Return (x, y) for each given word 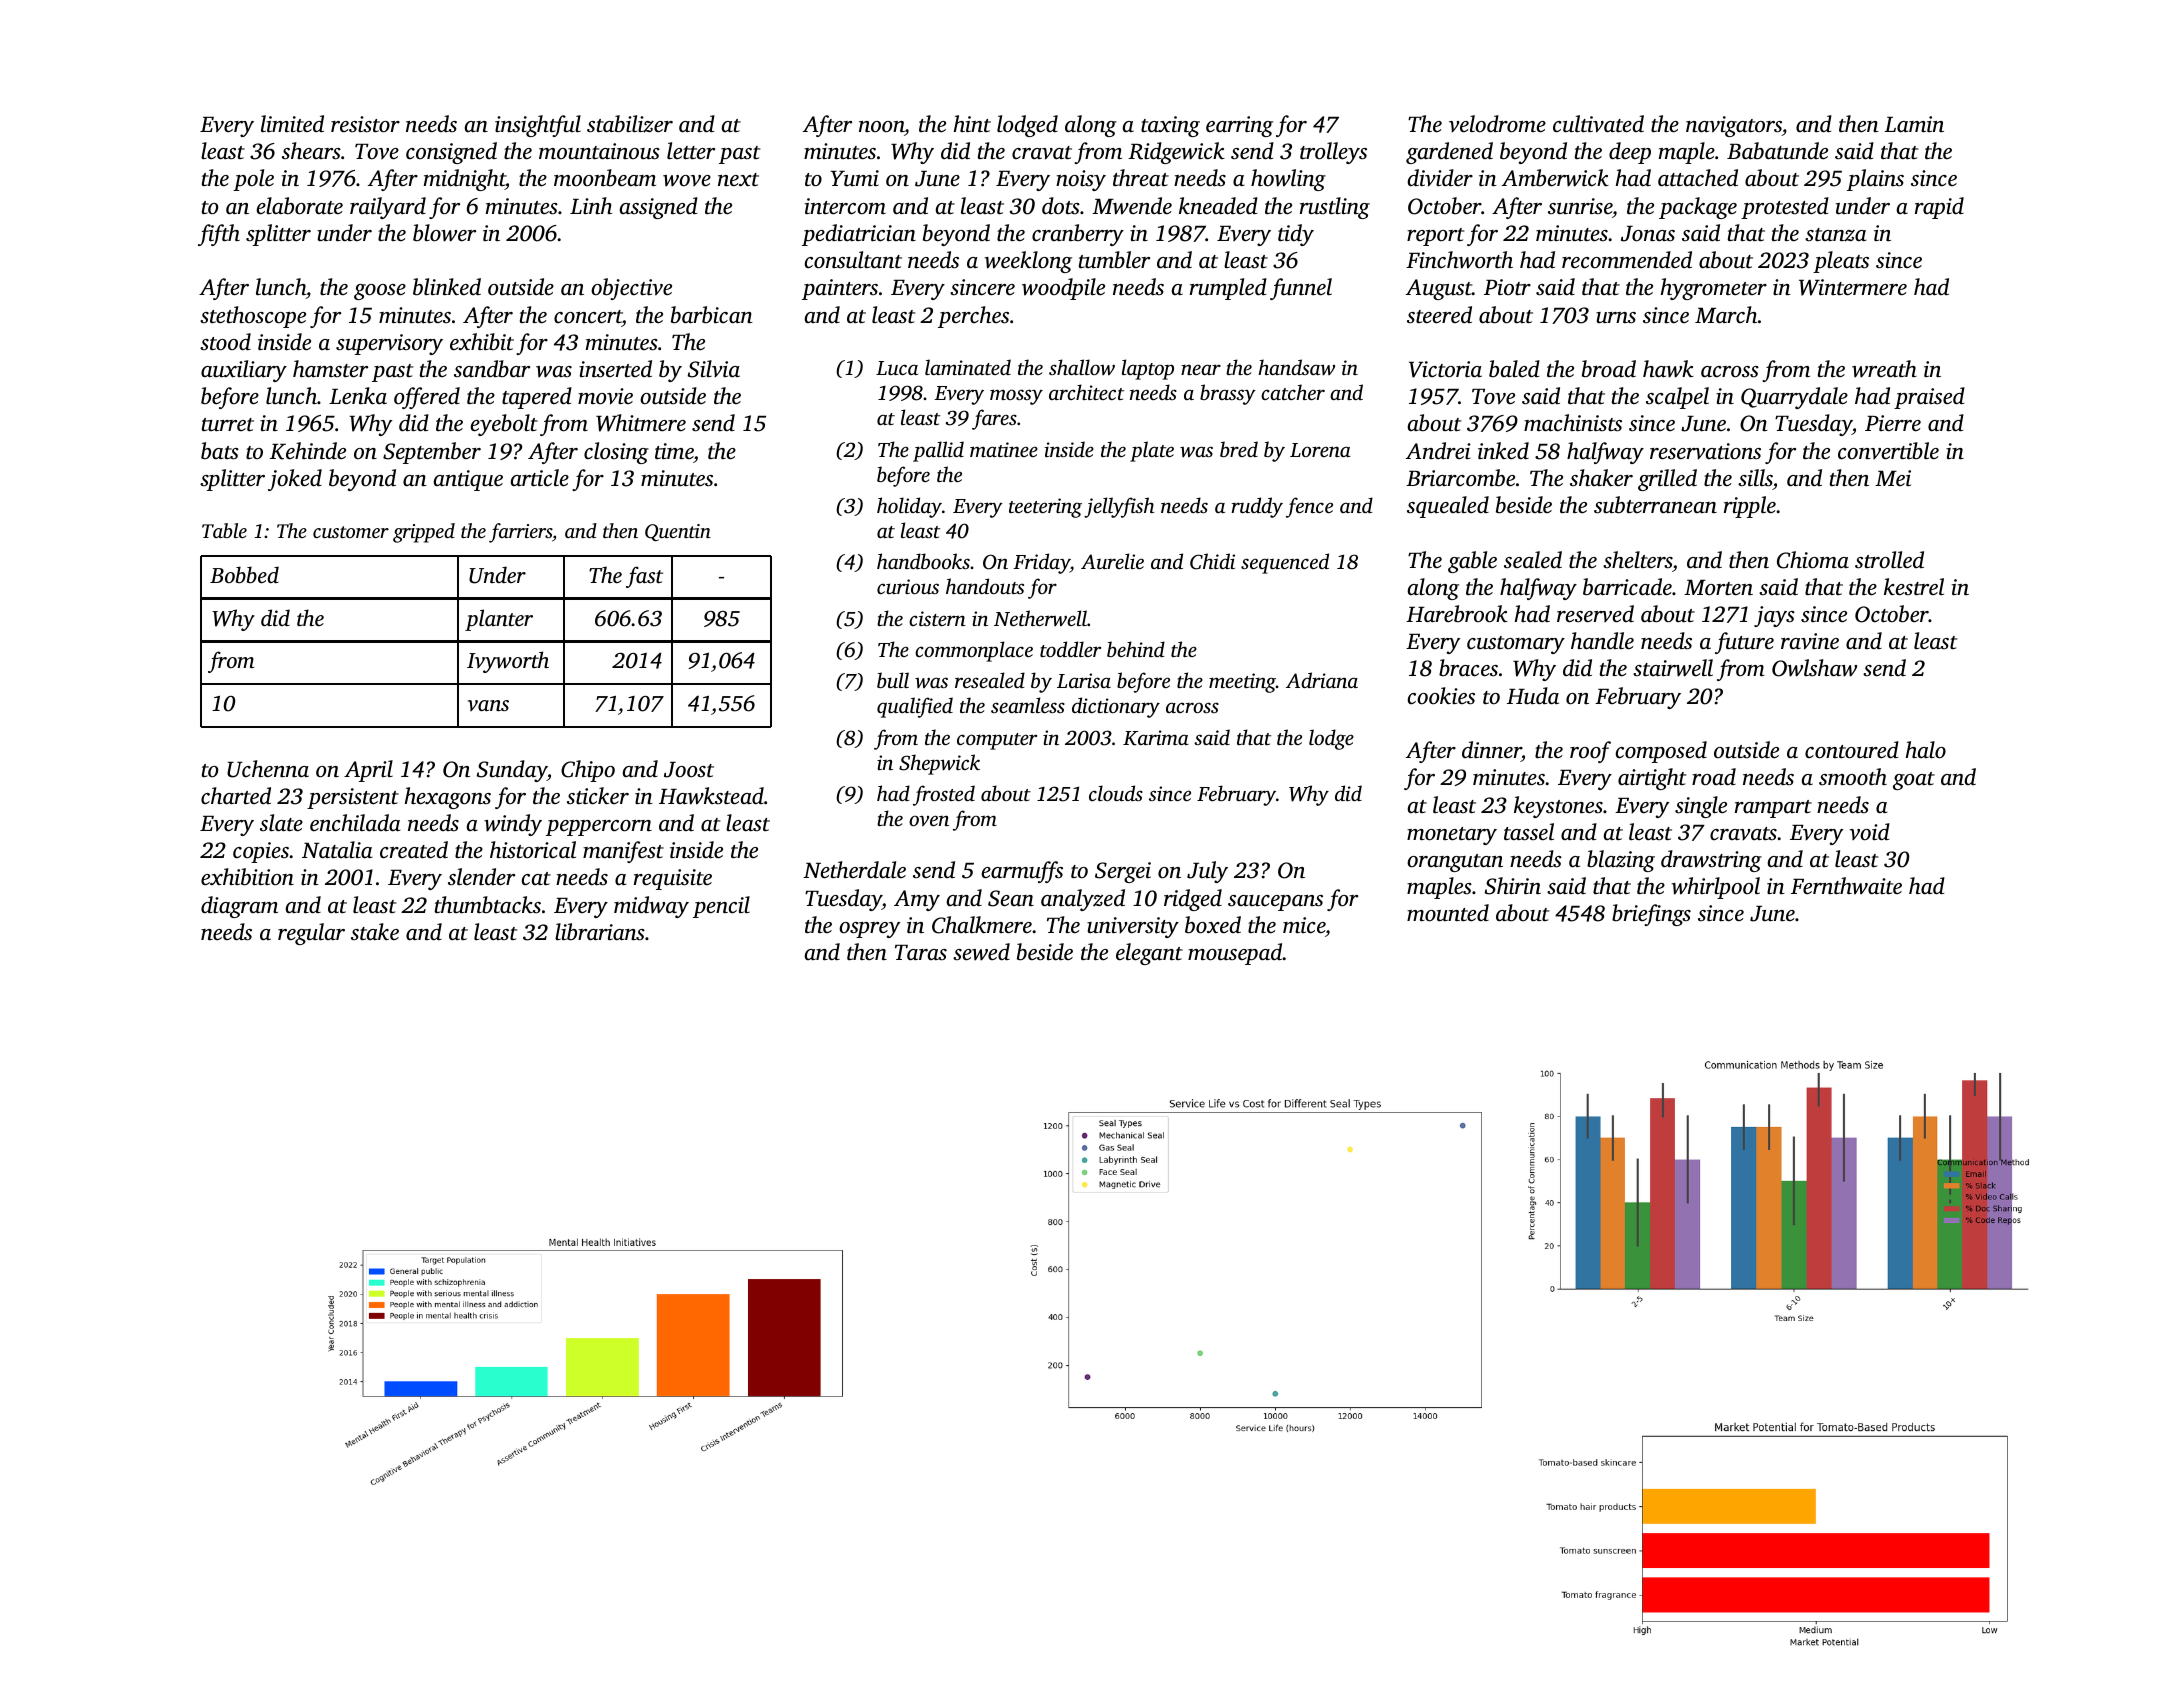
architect (1086, 392)
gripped (424, 533)
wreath (1884, 369)
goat (1914, 781)
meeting (1242, 683)
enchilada (355, 823)
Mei (1893, 478)
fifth (219, 235)
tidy (1296, 235)
